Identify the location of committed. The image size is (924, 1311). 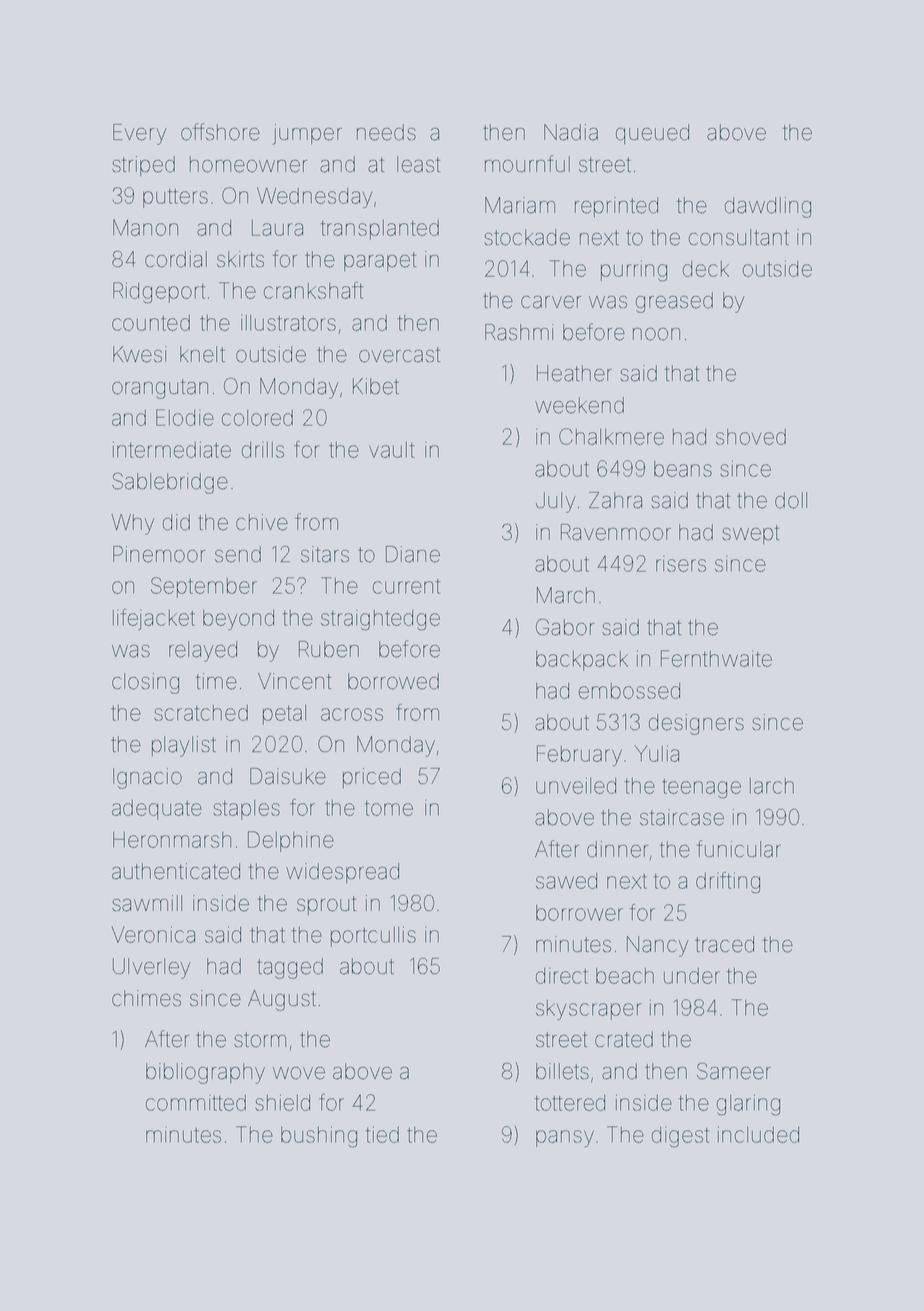
(196, 1102).
